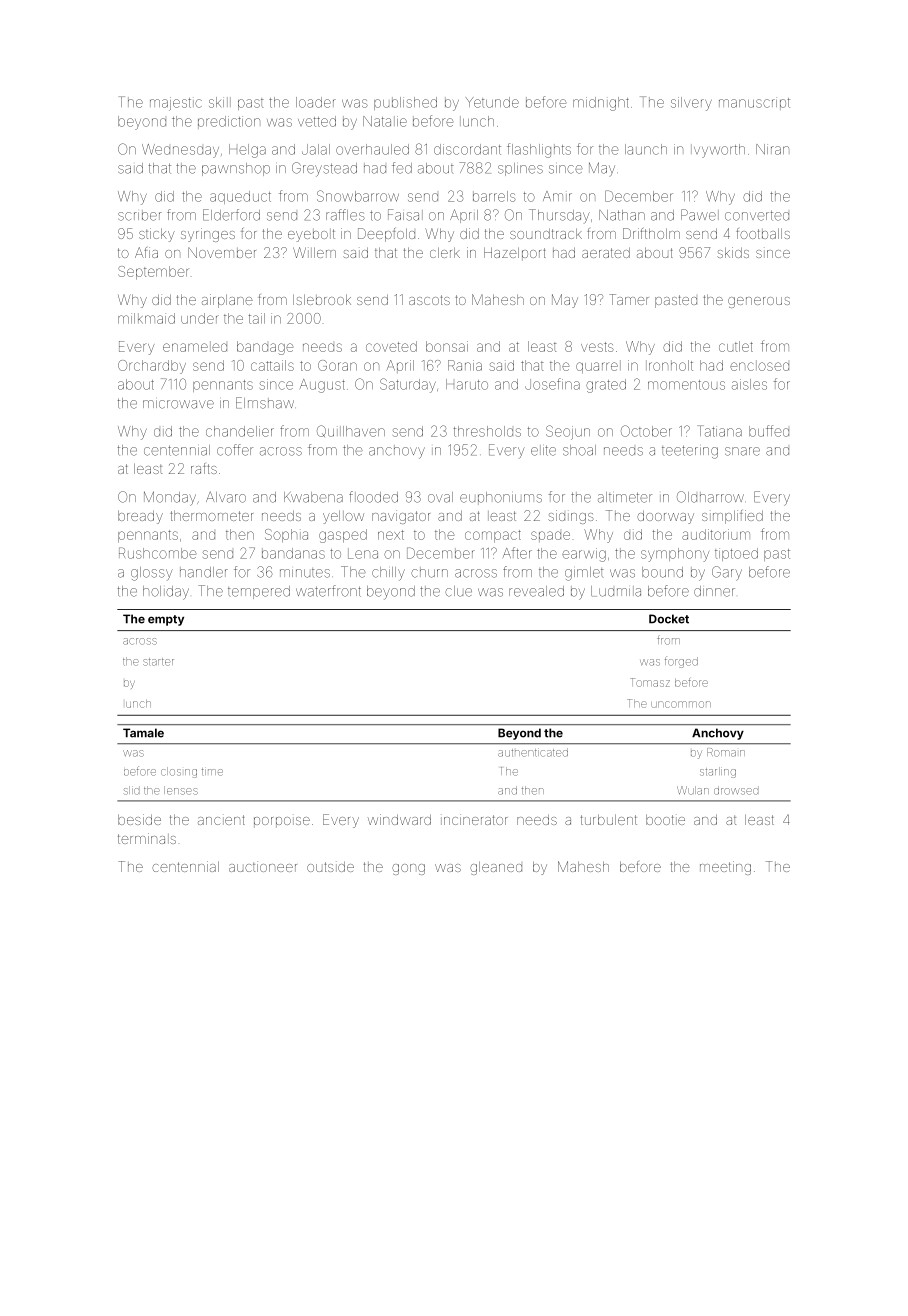 Image resolution: width=908 pixels, height=1316 pixels. I want to click on skill, so click(220, 102).
